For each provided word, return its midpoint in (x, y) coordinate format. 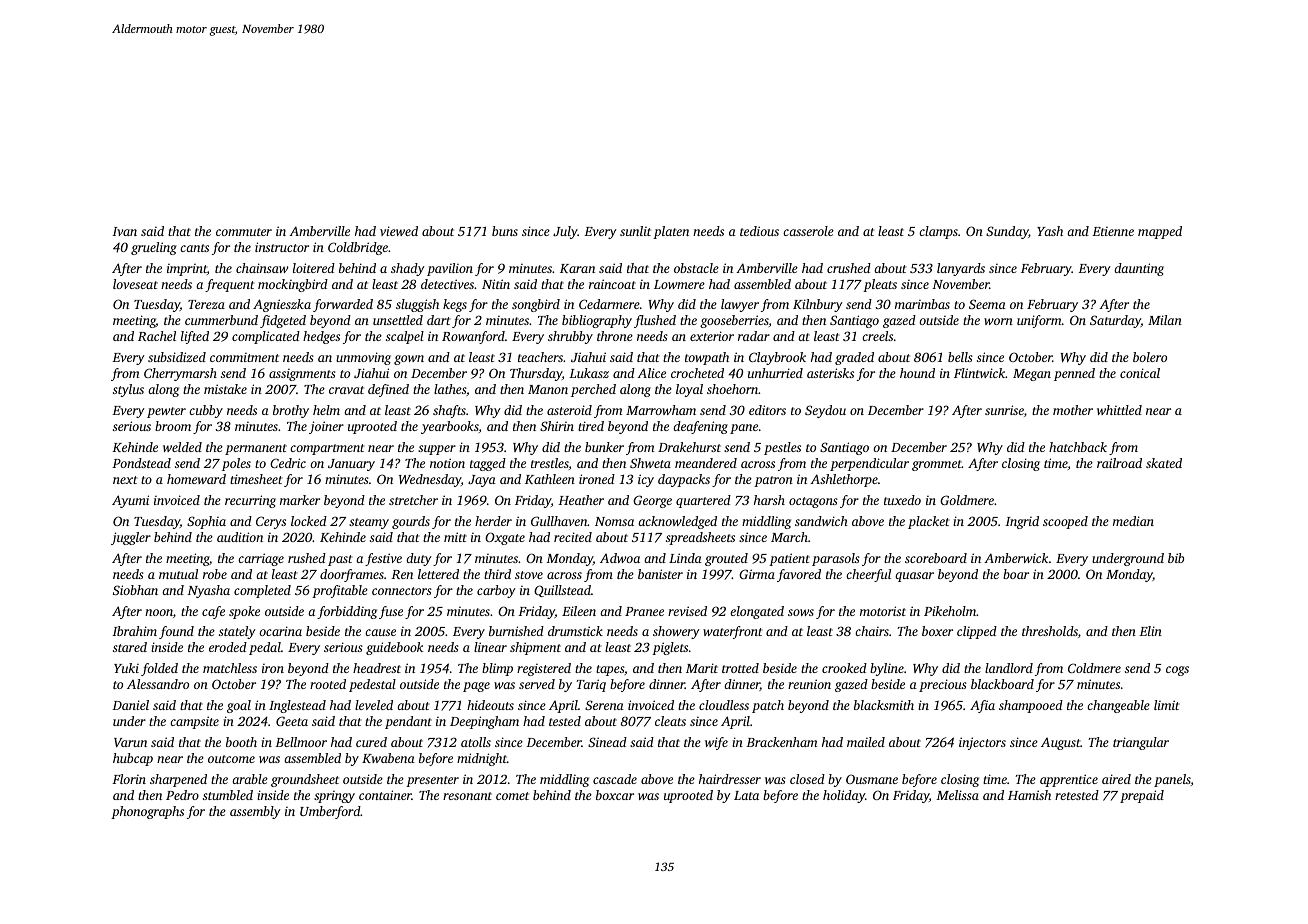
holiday (844, 796)
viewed (399, 231)
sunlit (635, 231)
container (385, 795)
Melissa (957, 795)
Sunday (1007, 232)
